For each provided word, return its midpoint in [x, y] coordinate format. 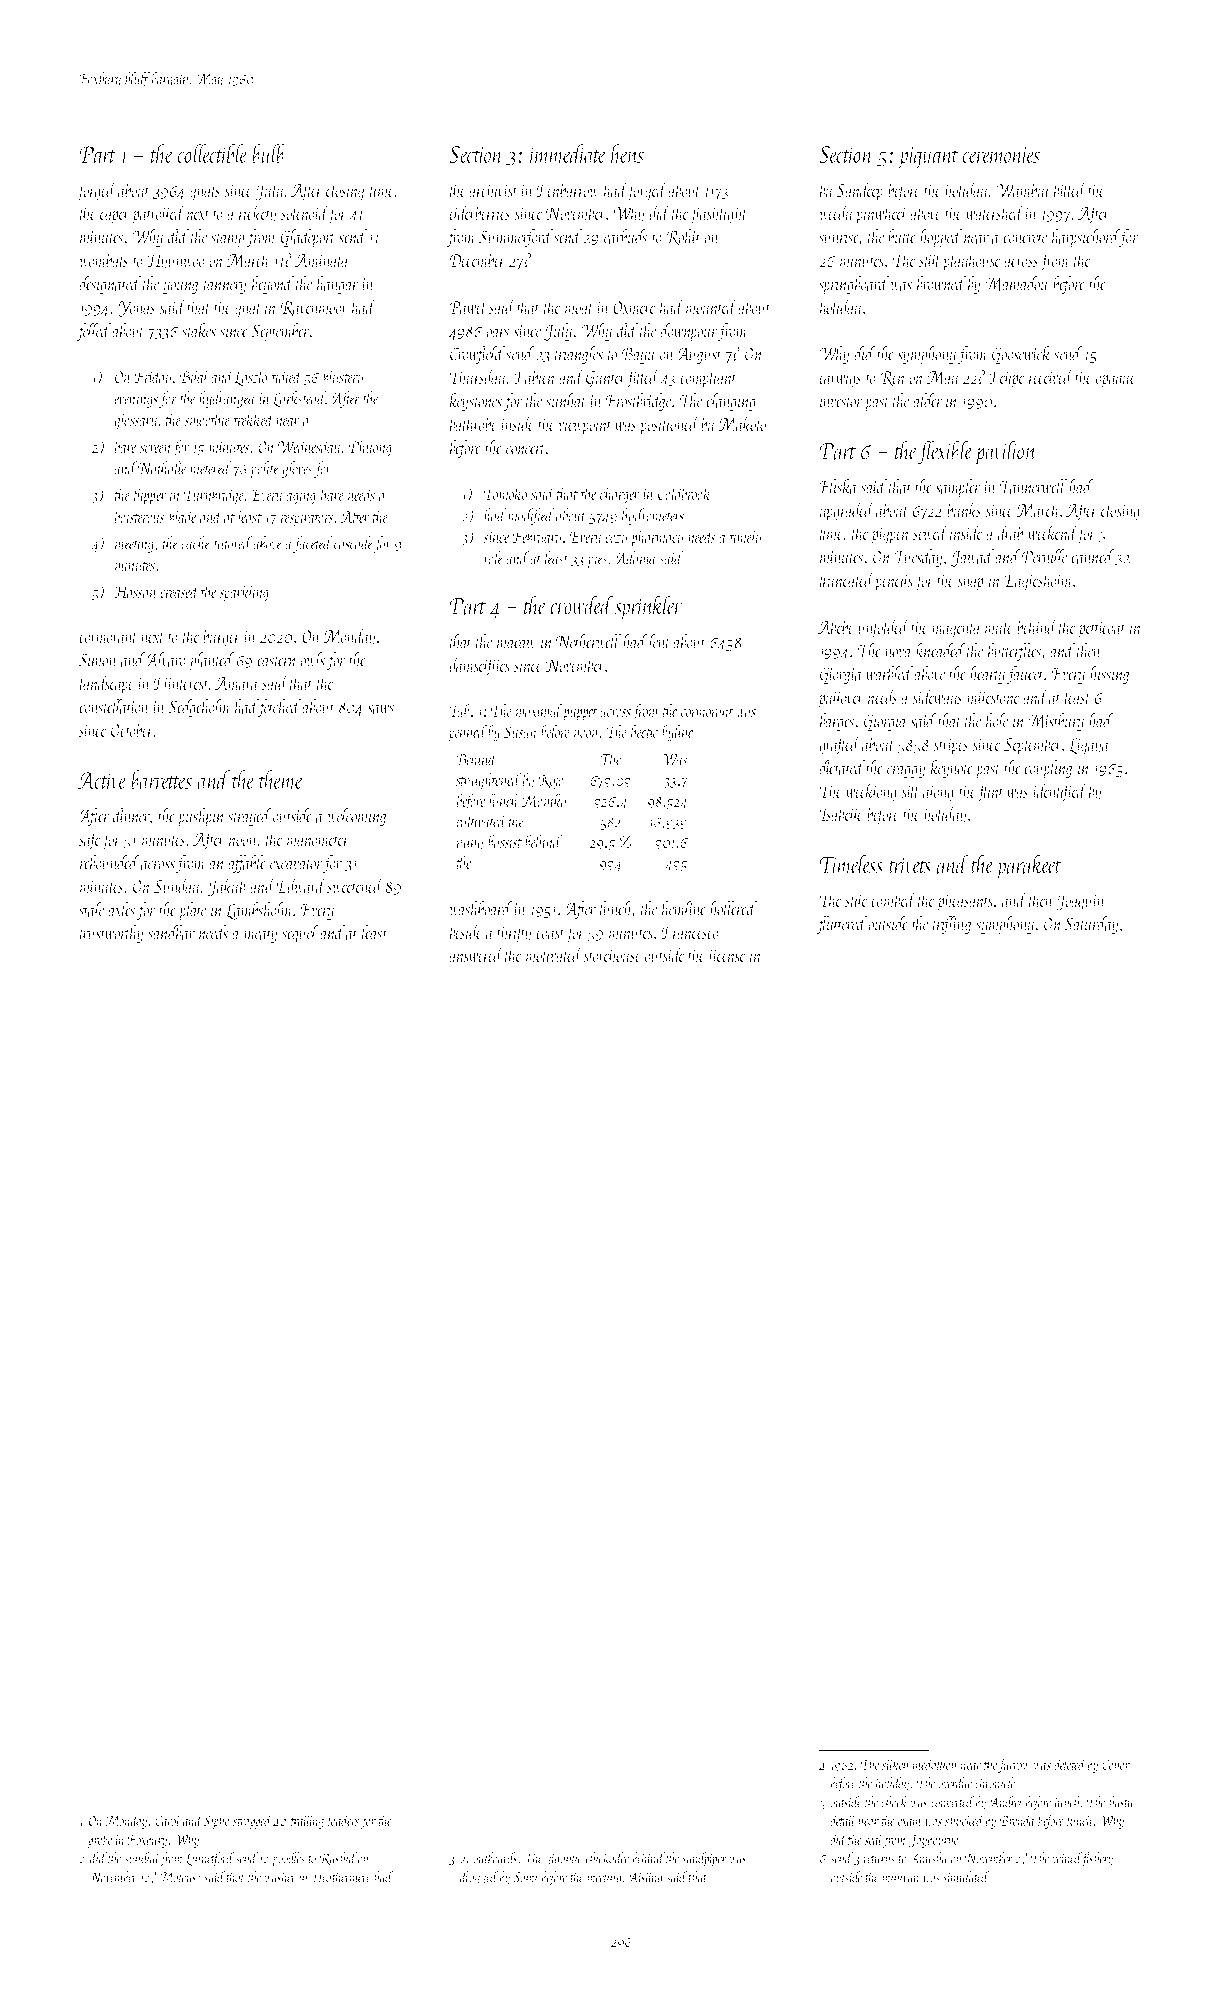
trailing [307, 1821]
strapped [253, 1822]
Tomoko [505, 493]
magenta [957, 631]
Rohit [683, 237]
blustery [343, 378]
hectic [645, 731]
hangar [338, 285]
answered [476, 955]
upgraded [847, 512]
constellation [114, 706]
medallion [935, 1764]
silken [896, 1764]
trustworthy [111, 934]
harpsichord [1086, 238]
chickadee [608, 1858]
